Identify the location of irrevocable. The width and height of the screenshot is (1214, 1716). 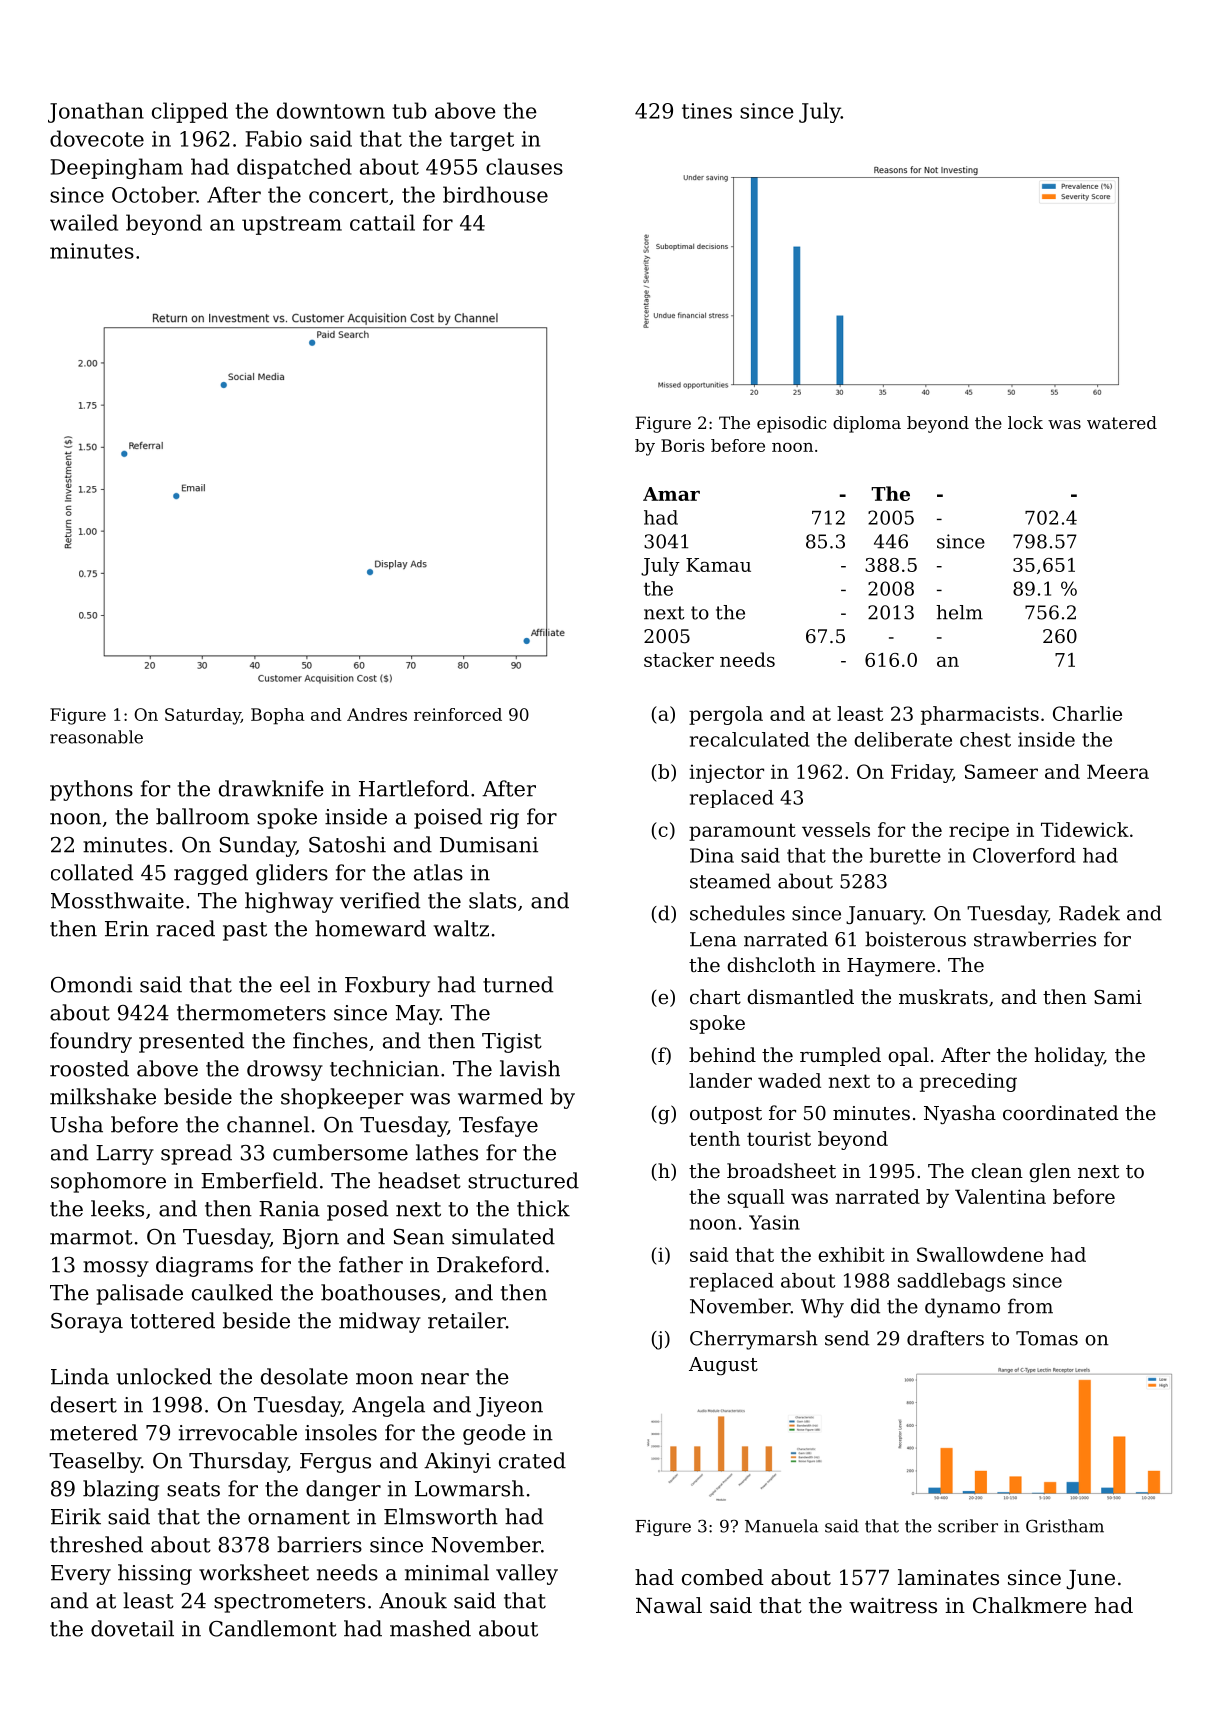
(238, 1432).
